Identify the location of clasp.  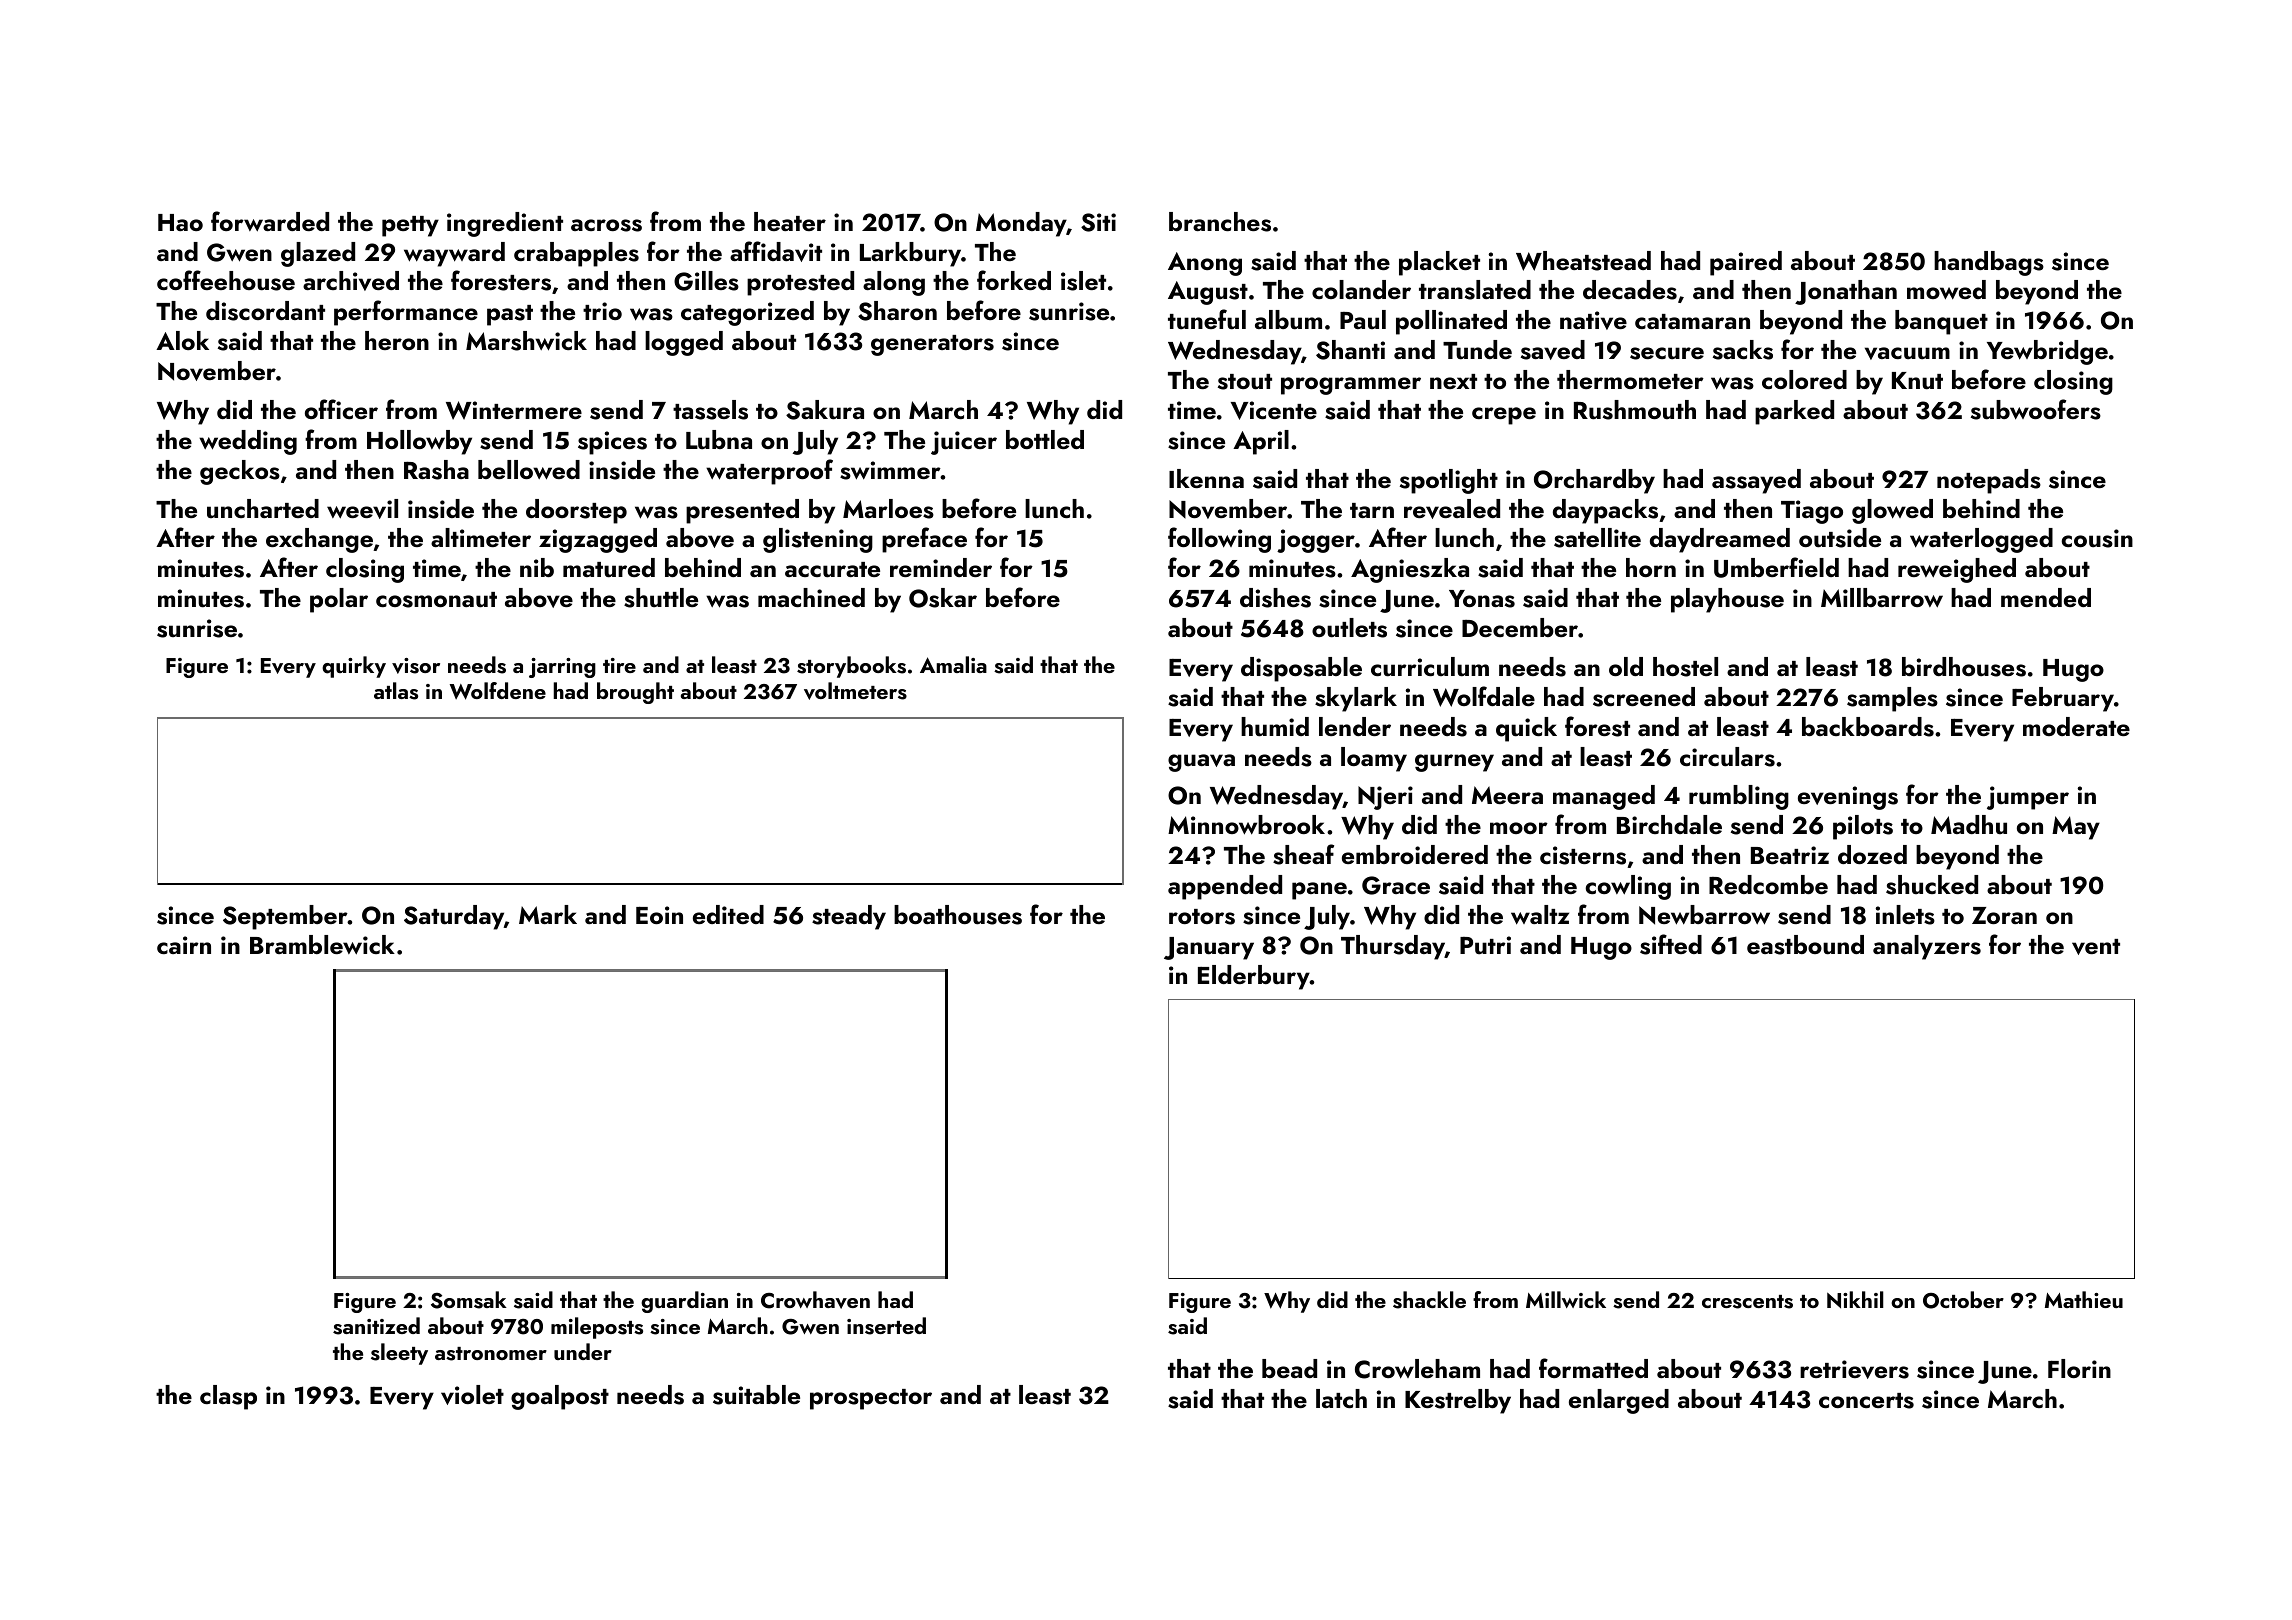
(228, 1397).
